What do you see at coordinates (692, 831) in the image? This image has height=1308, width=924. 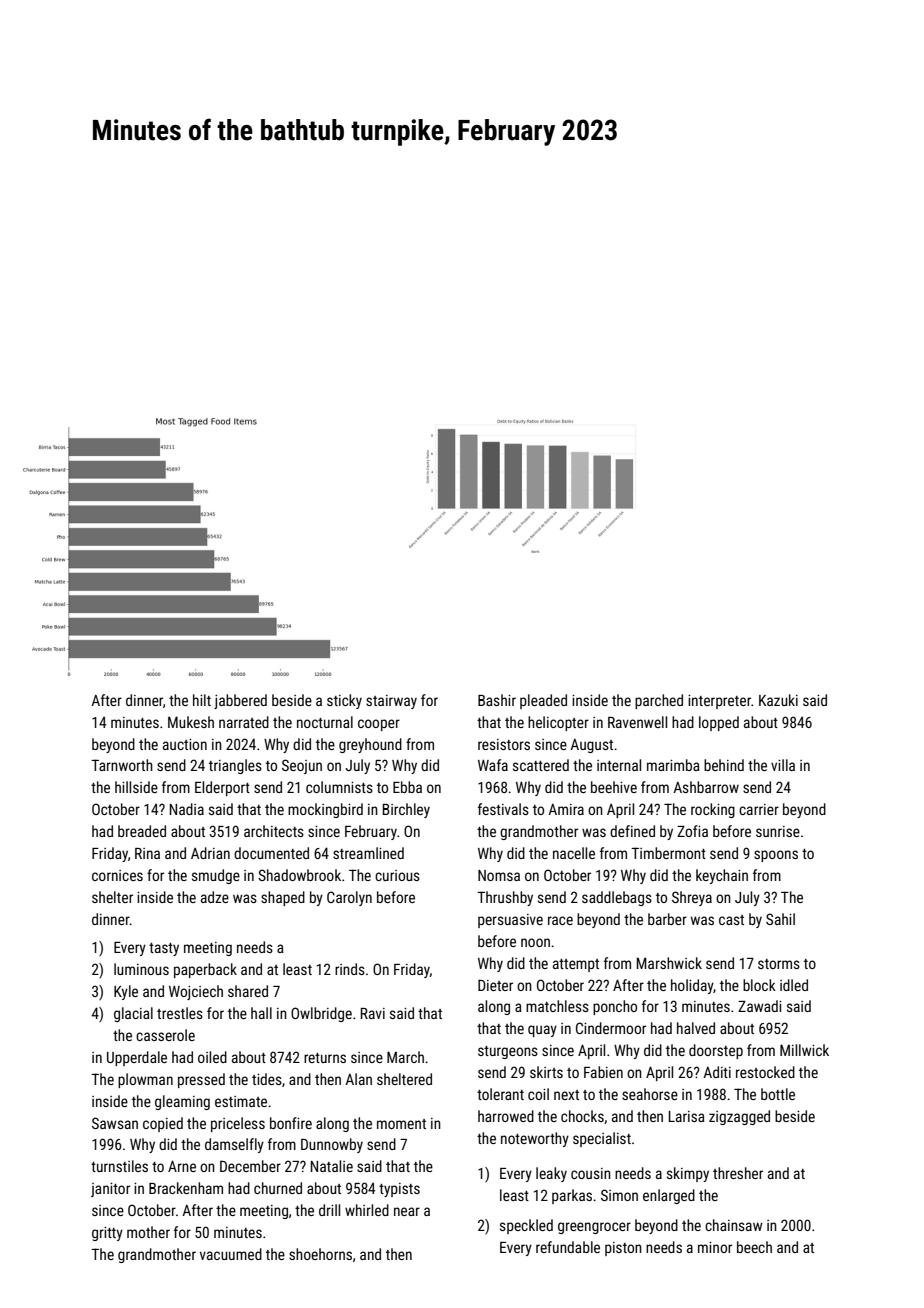 I see `Zofia` at bounding box center [692, 831].
